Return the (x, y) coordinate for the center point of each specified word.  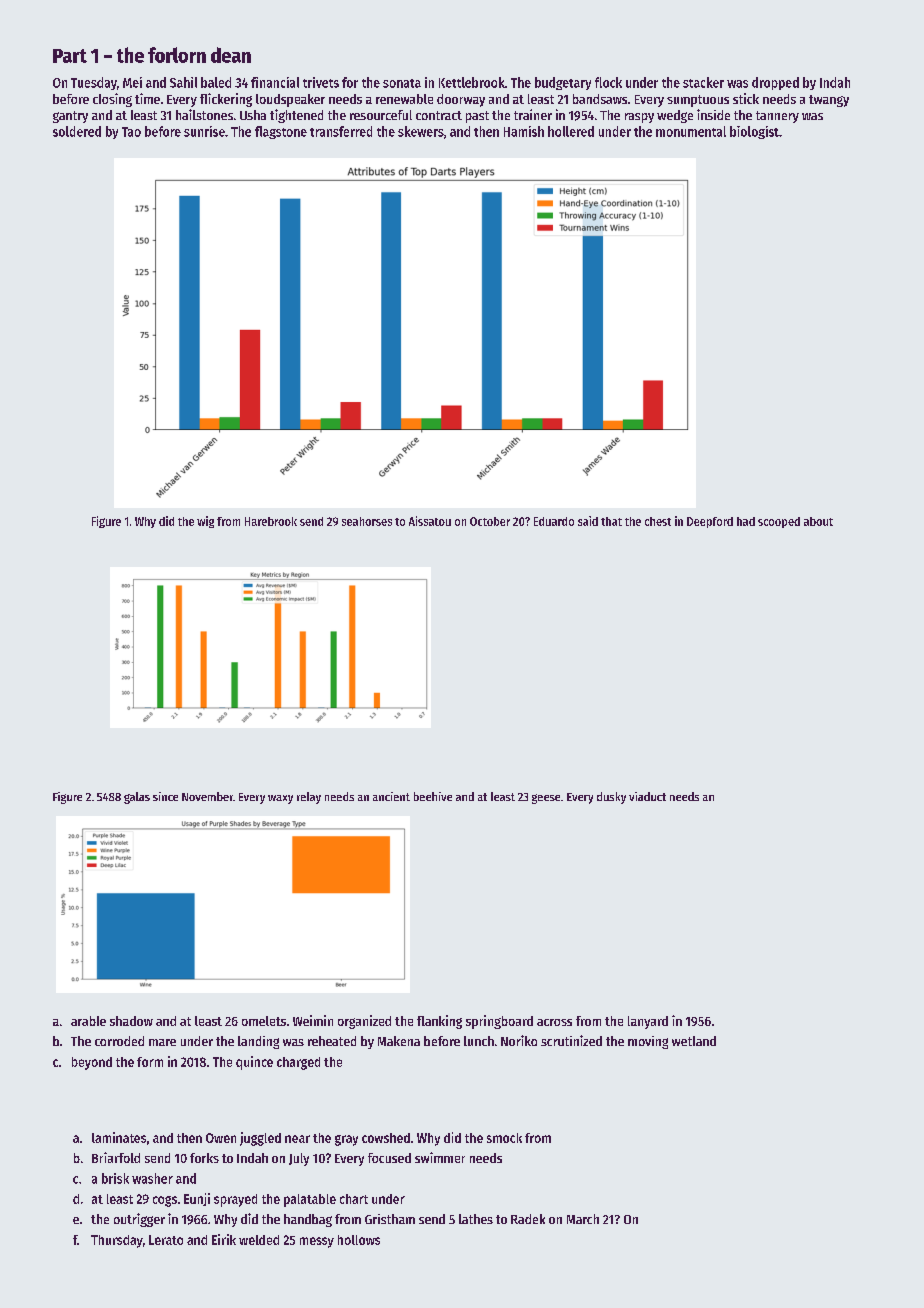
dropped (775, 83)
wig (205, 522)
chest (658, 521)
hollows (359, 1240)
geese (546, 799)
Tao (131, 132)
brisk (115, 1178)
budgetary (563, 83)
